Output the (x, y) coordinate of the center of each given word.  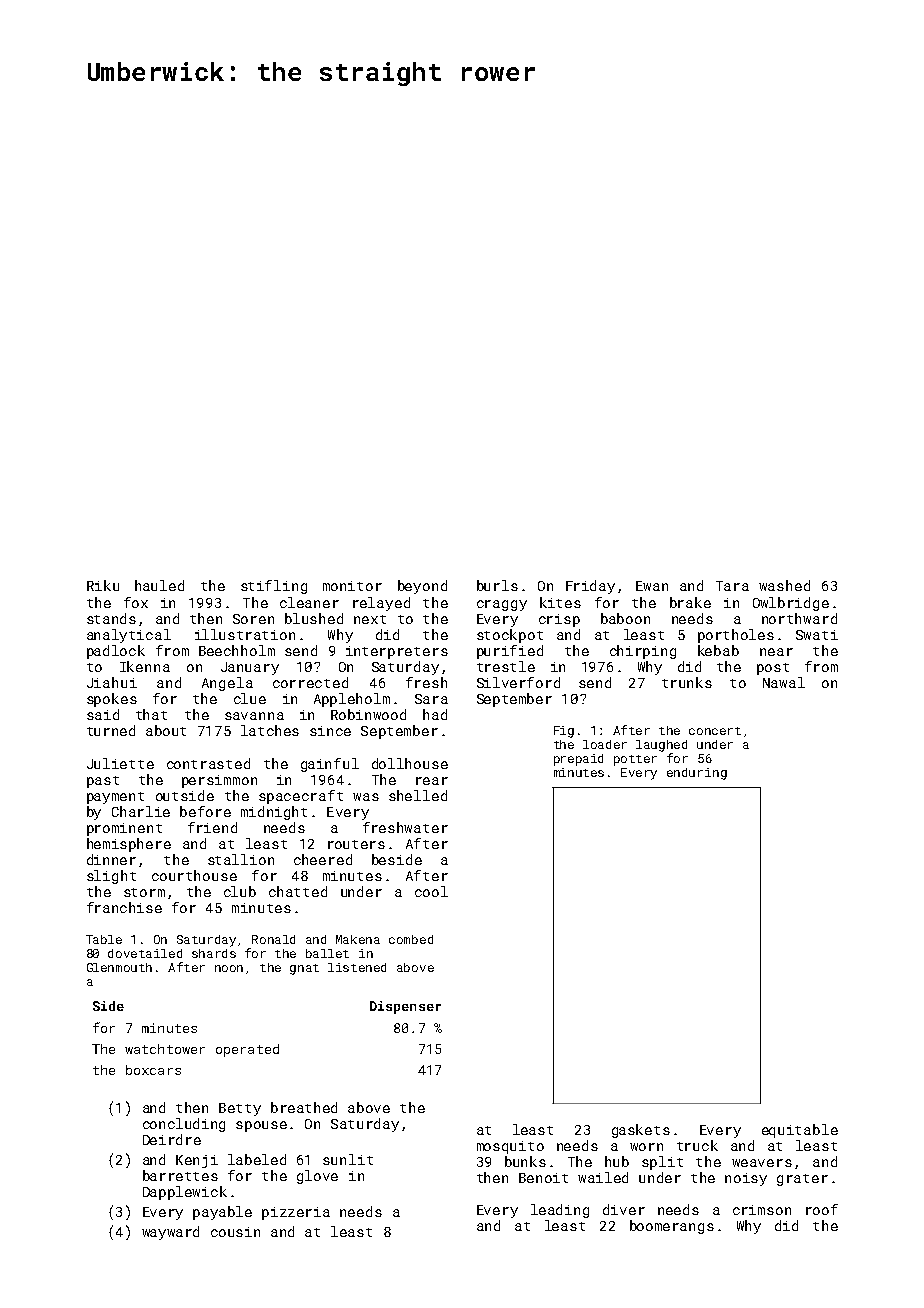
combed (411, 939)
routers (356, 844)
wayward (170, 1233)
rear (432, 781)
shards (214, 953)
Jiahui (112, 682)
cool (431, 891)
